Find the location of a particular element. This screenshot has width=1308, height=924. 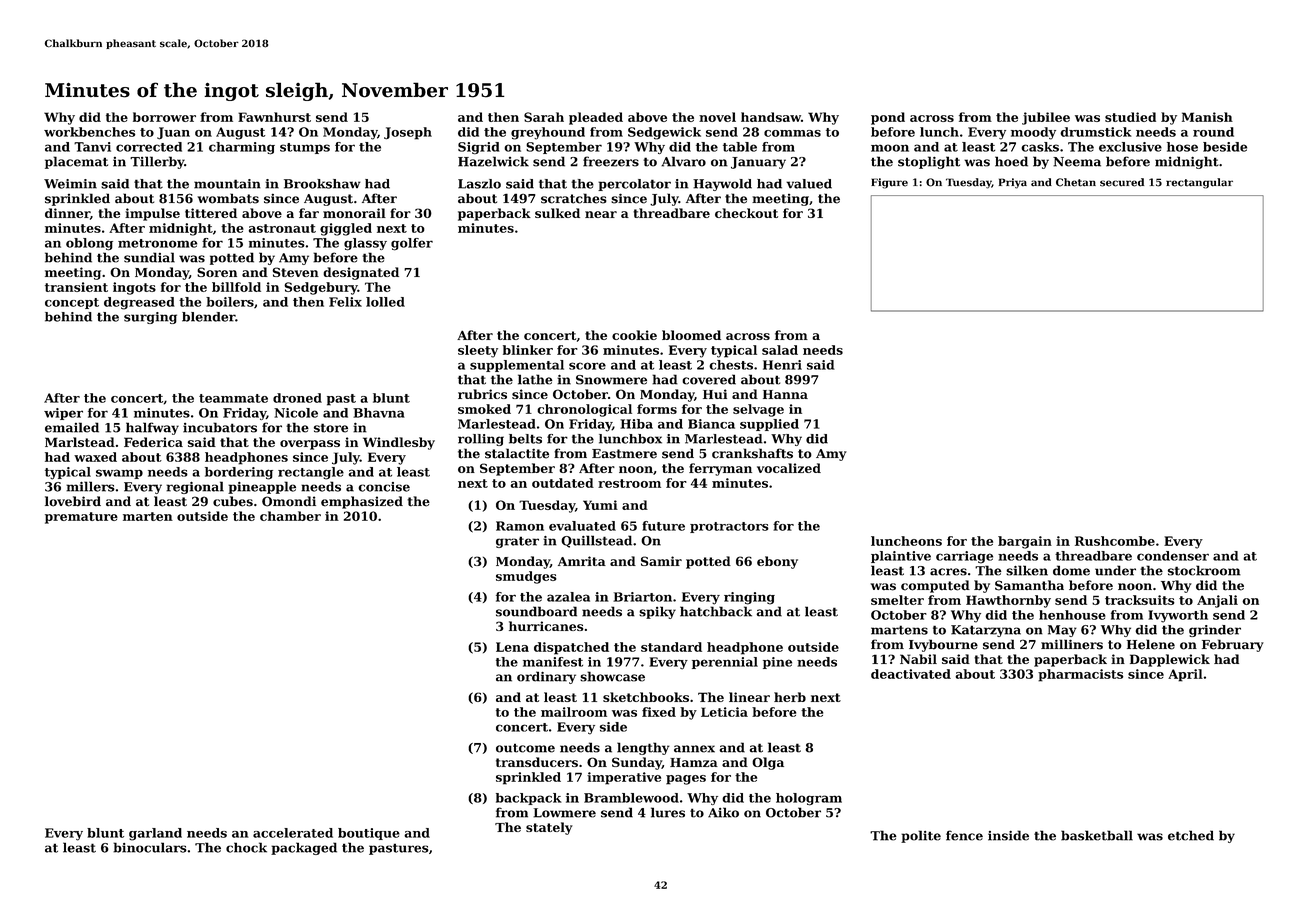

stockroom is located at coordinates (1204, 570).
